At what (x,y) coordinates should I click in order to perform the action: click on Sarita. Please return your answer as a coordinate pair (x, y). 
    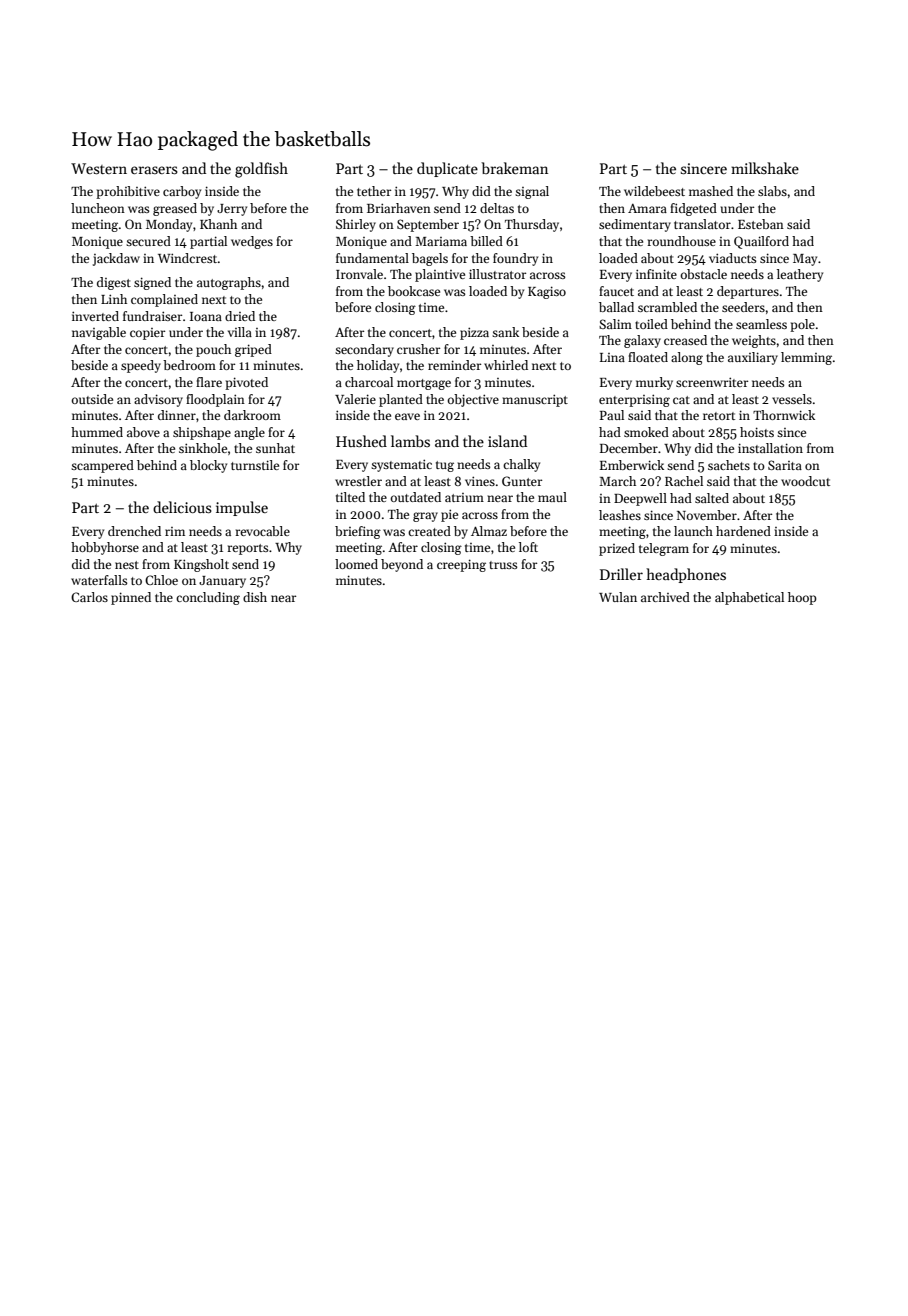
    Looking at the image, I should click on (785, 465).
